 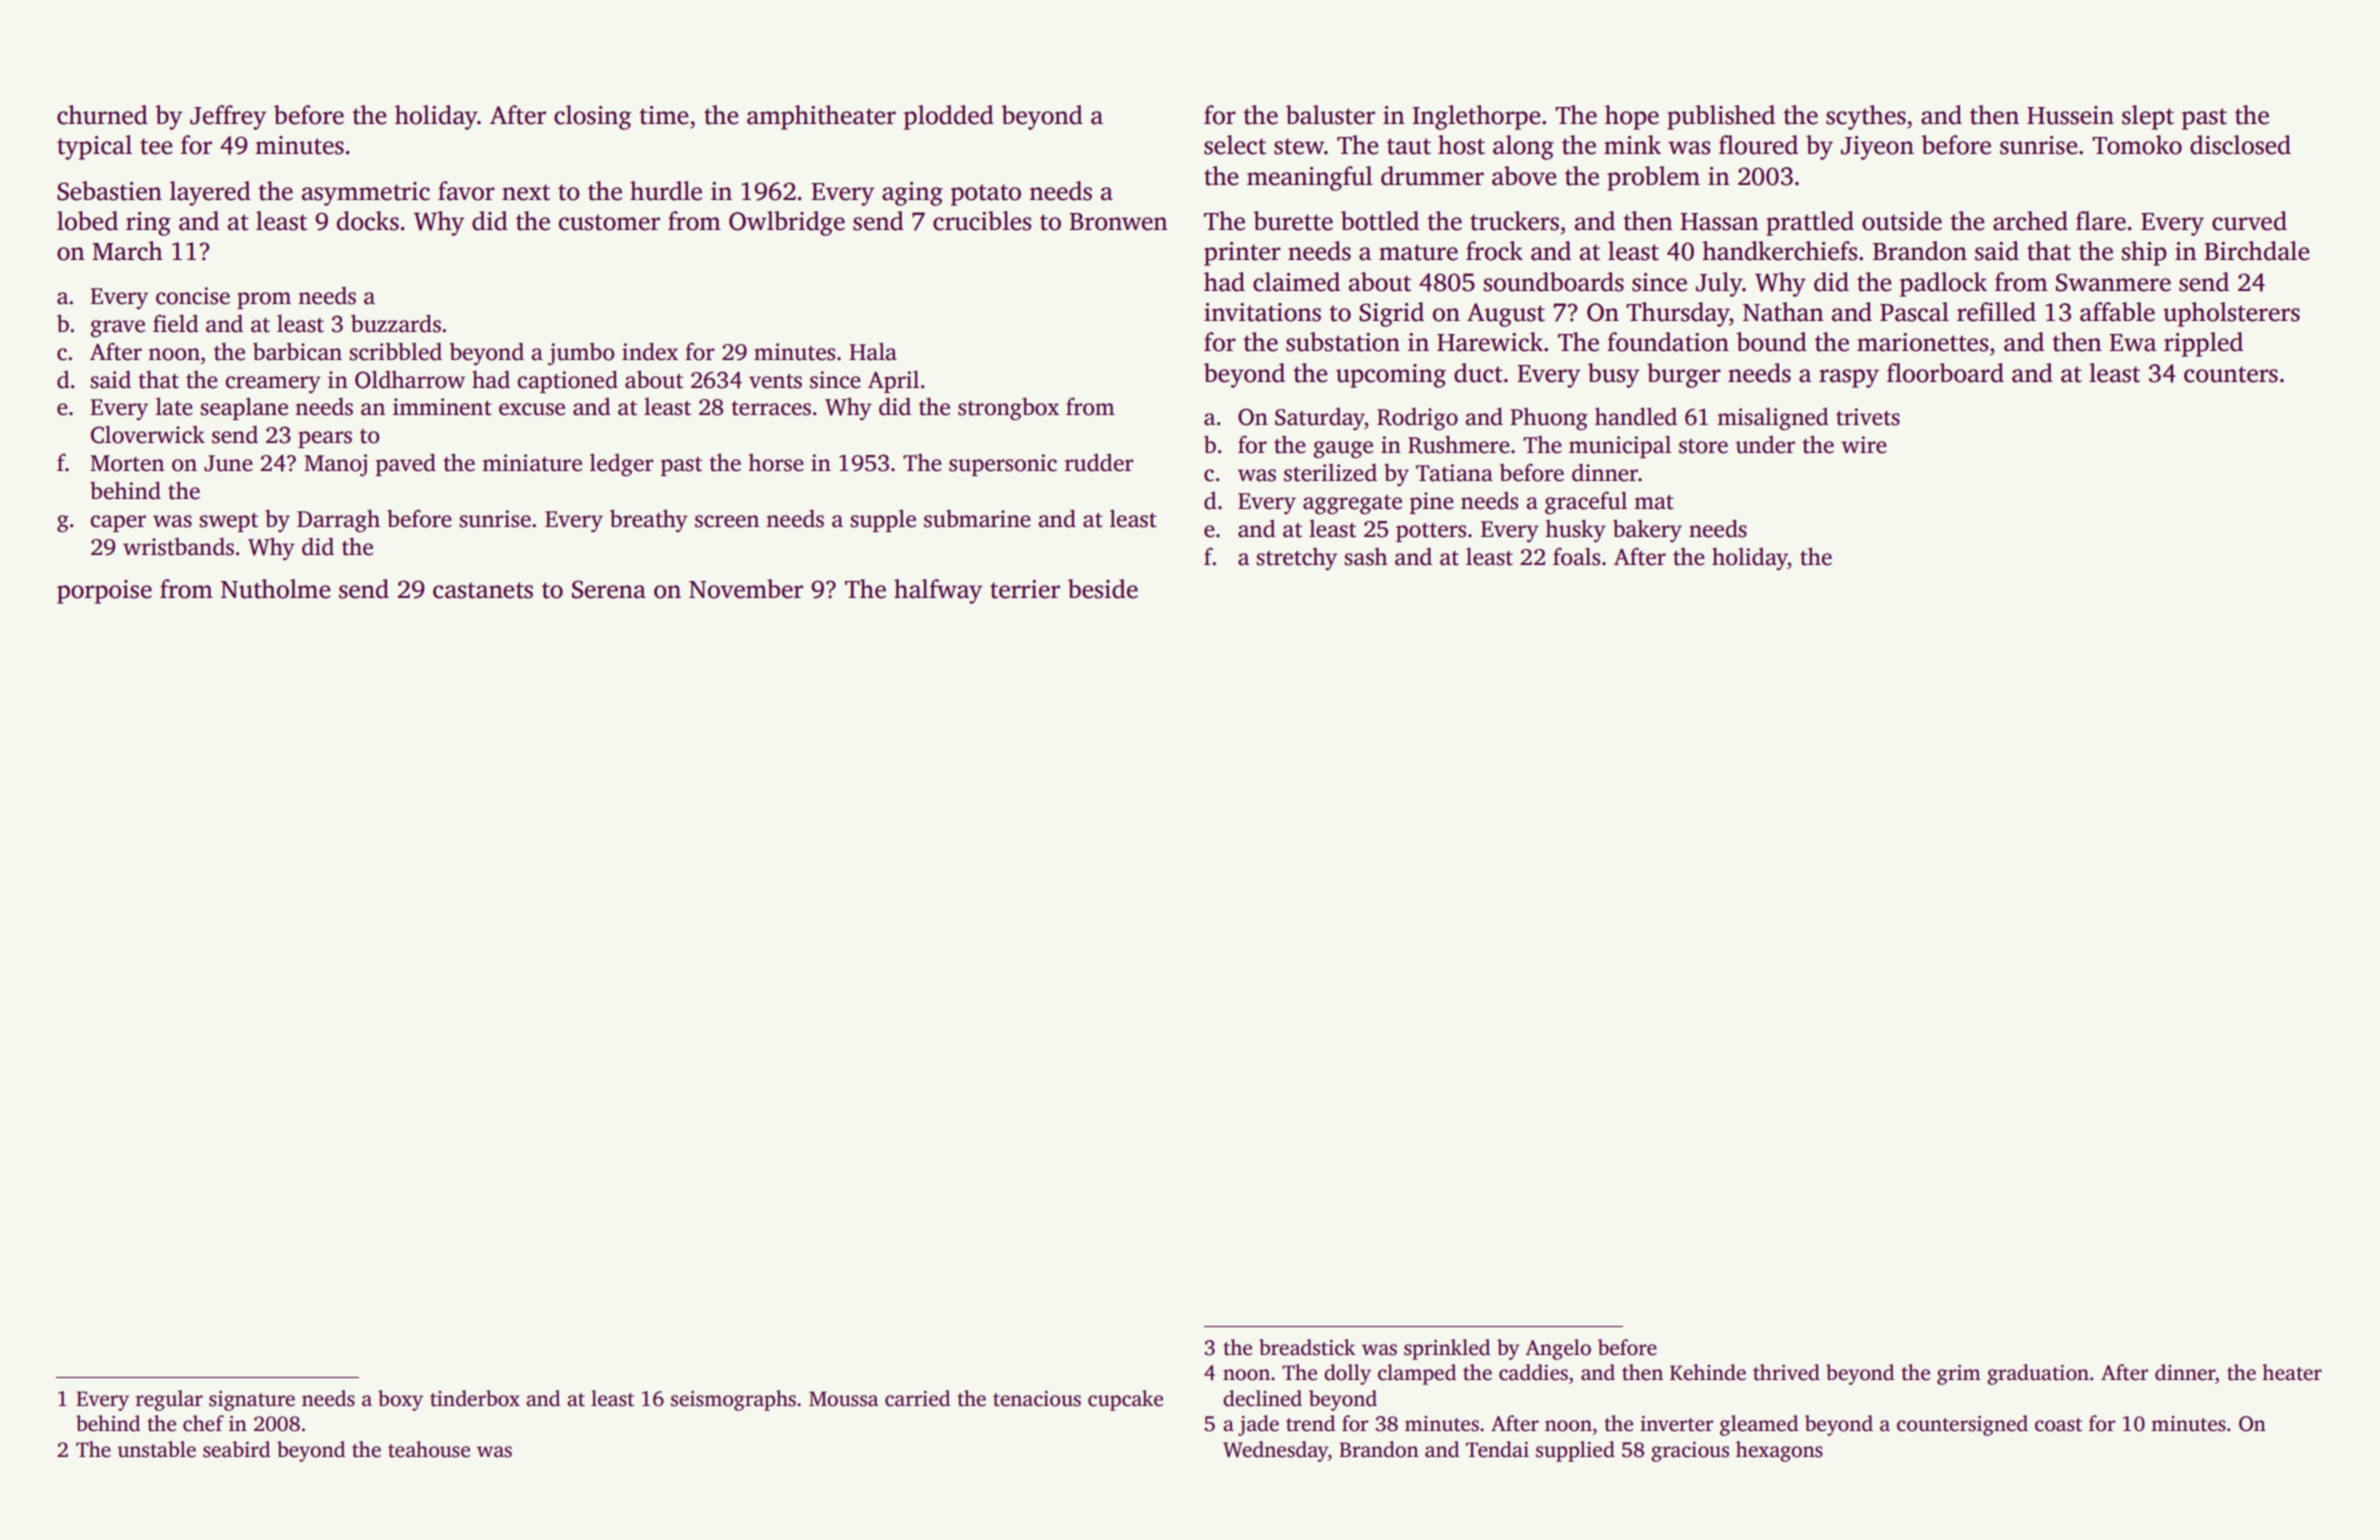 What do you see at coordinates (400, 1400) in the image?
I see `boxy` at bounding box center [400, 1400].
